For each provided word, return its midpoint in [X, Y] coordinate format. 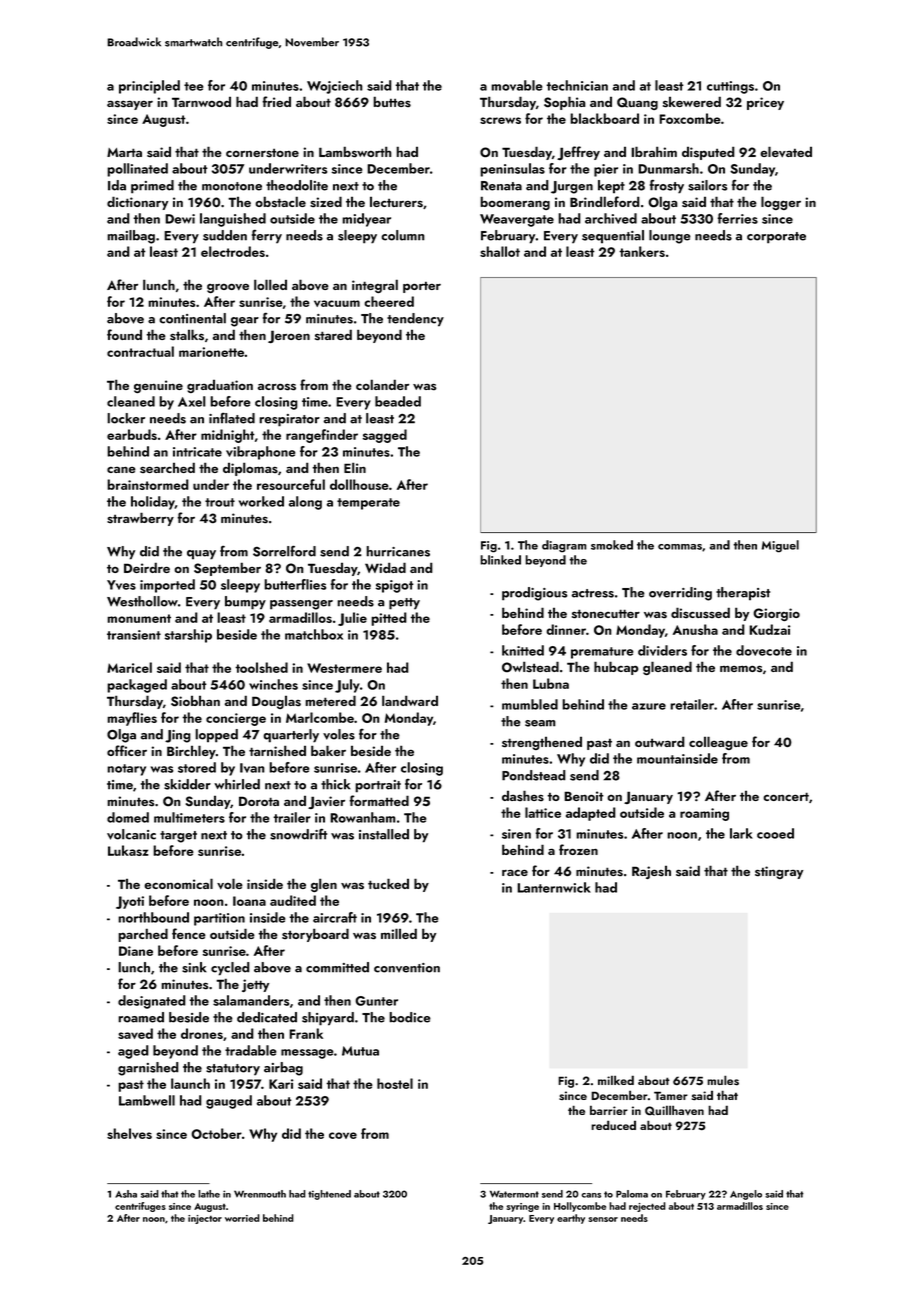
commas [680, 547]
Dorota [259, 801]
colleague [718, 743]
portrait [378, 786]
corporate [776, 238]
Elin [355, 467]
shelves [129, 1133]
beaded [398, 401]
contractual [140, 351]
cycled [230, 969]
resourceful [291, 484]
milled [399, 933]
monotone [232, 186]
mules [723, 1080]
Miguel [780, 546]
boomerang [515, 203]
